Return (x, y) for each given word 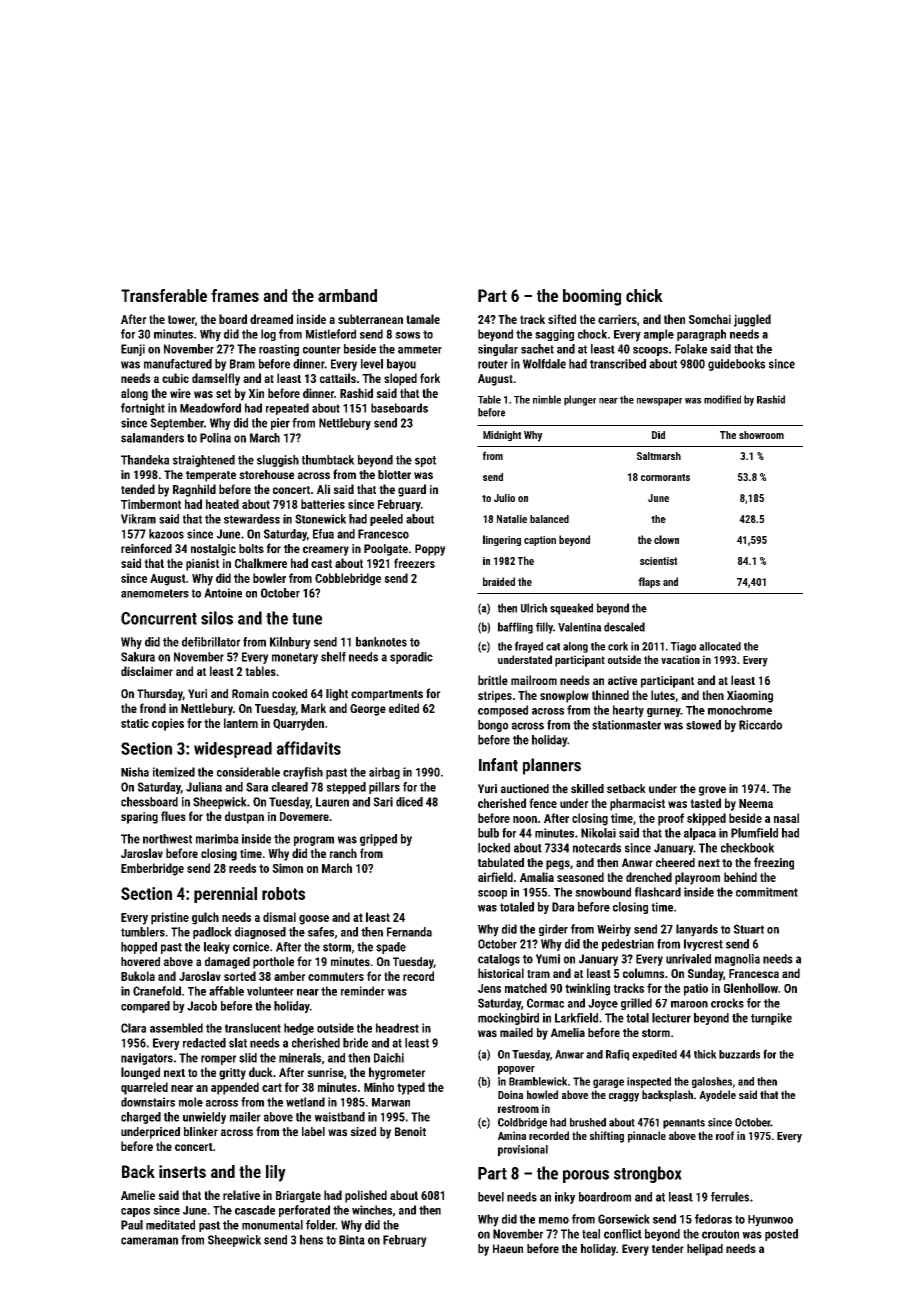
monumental (272, 1225)
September (177, 424)
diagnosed (260, 933)
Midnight (502, 436)
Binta (352, 1240)
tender (668, 1249)
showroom (761, 435)
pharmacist (637, 804)
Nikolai (598, 833)
